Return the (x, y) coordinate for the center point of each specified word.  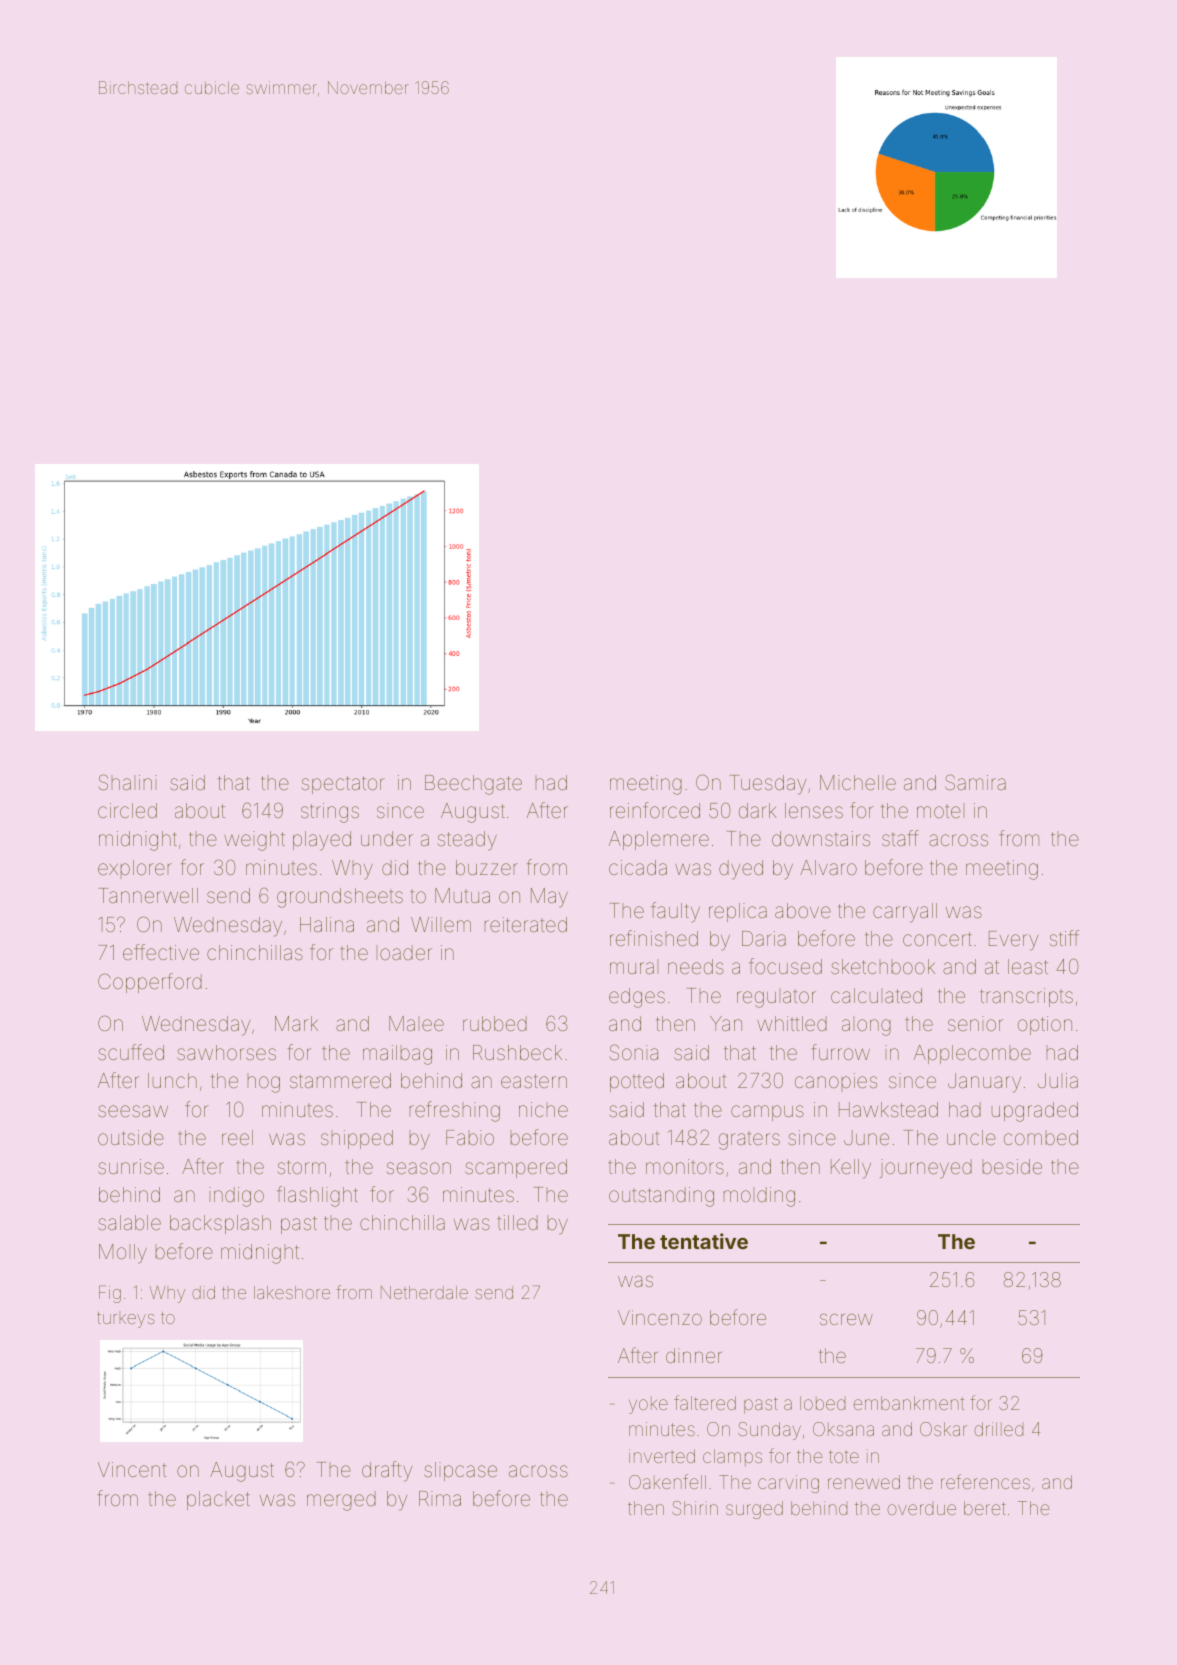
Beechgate (473, 785)
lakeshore (292, 1292)
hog (264, 1084)
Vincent (132, 1469)
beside (1012, 1166)
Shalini (128, 782)
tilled (517, 1222)
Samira (975, 782)
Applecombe (972, 1054)
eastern (534, 1081)
